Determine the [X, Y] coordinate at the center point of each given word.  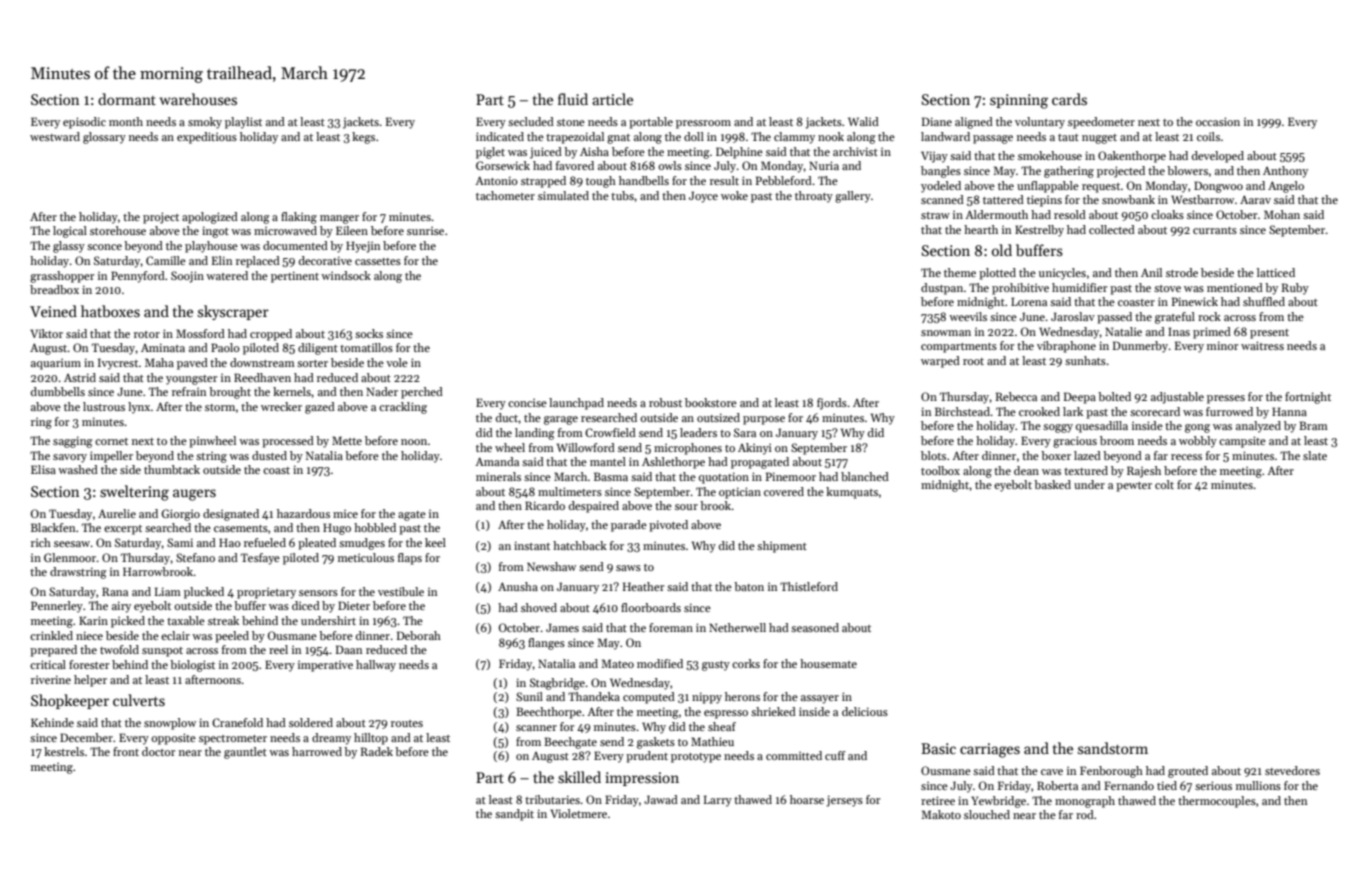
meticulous [366, 557]
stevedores [1292, 770]
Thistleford [809, 586]
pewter [1134, 487]
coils [1208, 136]
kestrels [64, 751]
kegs [363, 138]
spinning [1019, 101]
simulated [563, 195]
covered [784, 491]
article [612, 99]
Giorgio [180, 515]
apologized [210, 218]
